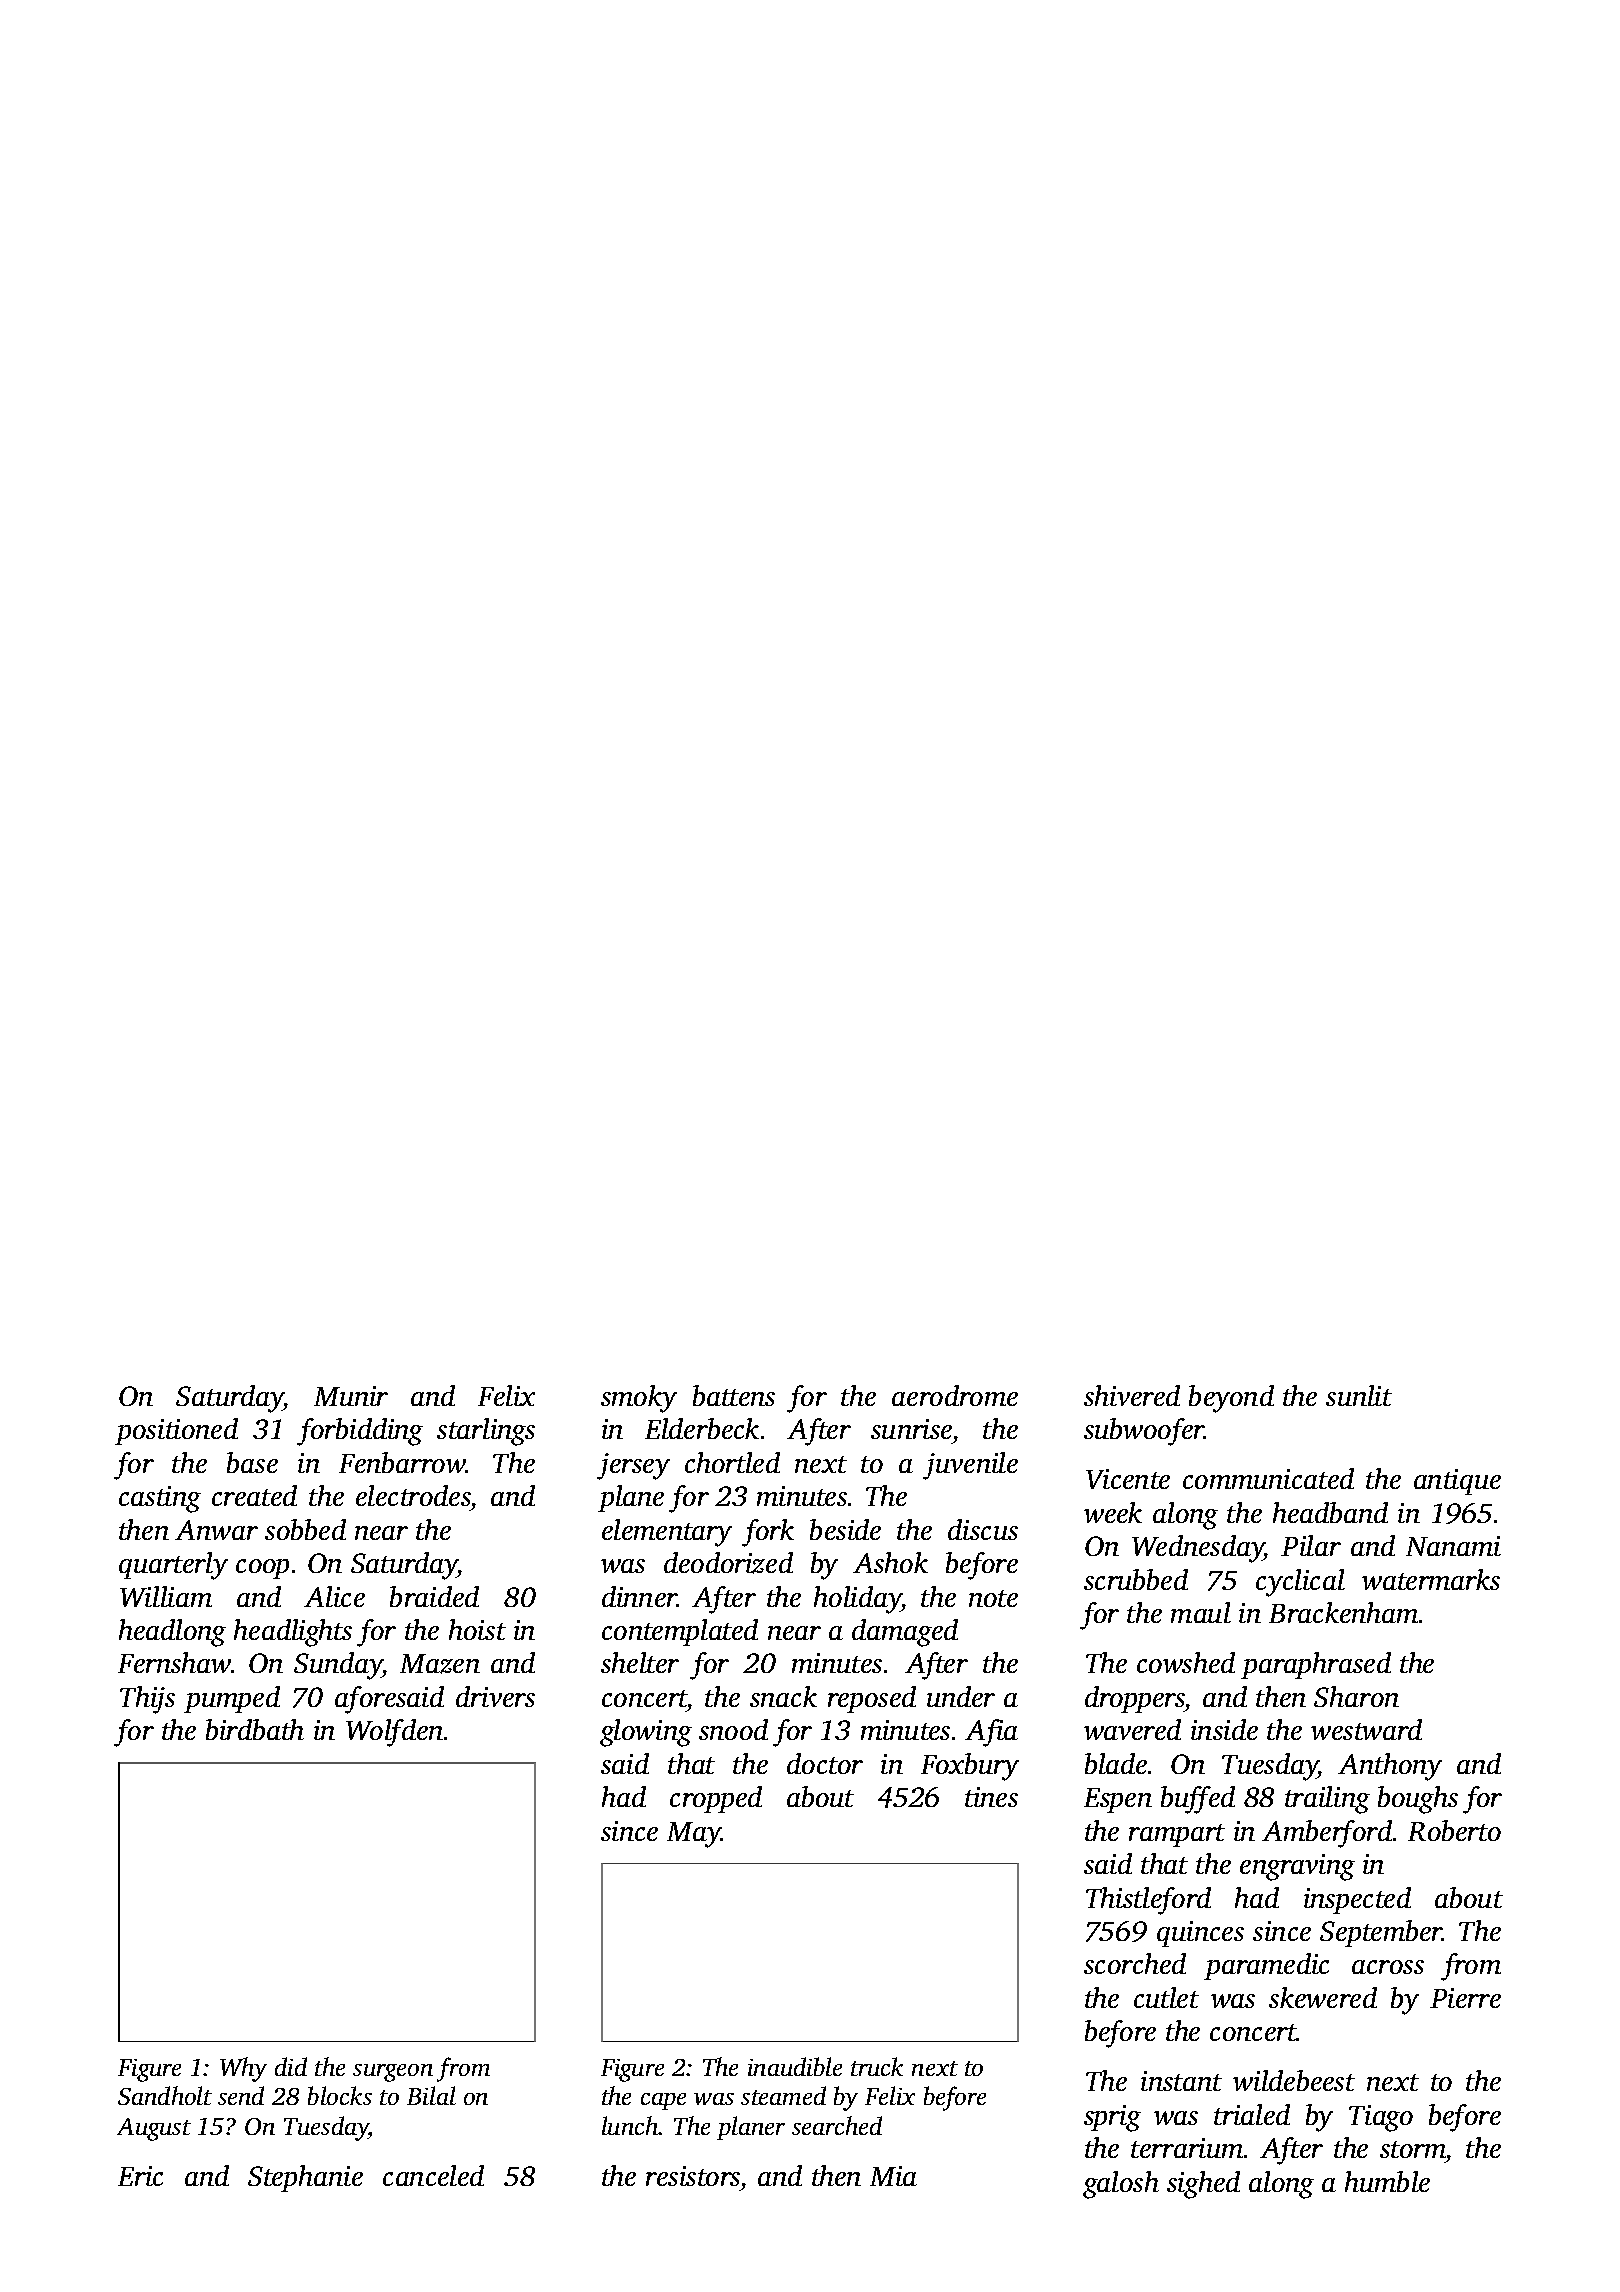 The height and width of the screenshot is (2292, 1620). Describe the element at coordinates (351, 1396) in the screenshot. I see `Munir` at that location.
